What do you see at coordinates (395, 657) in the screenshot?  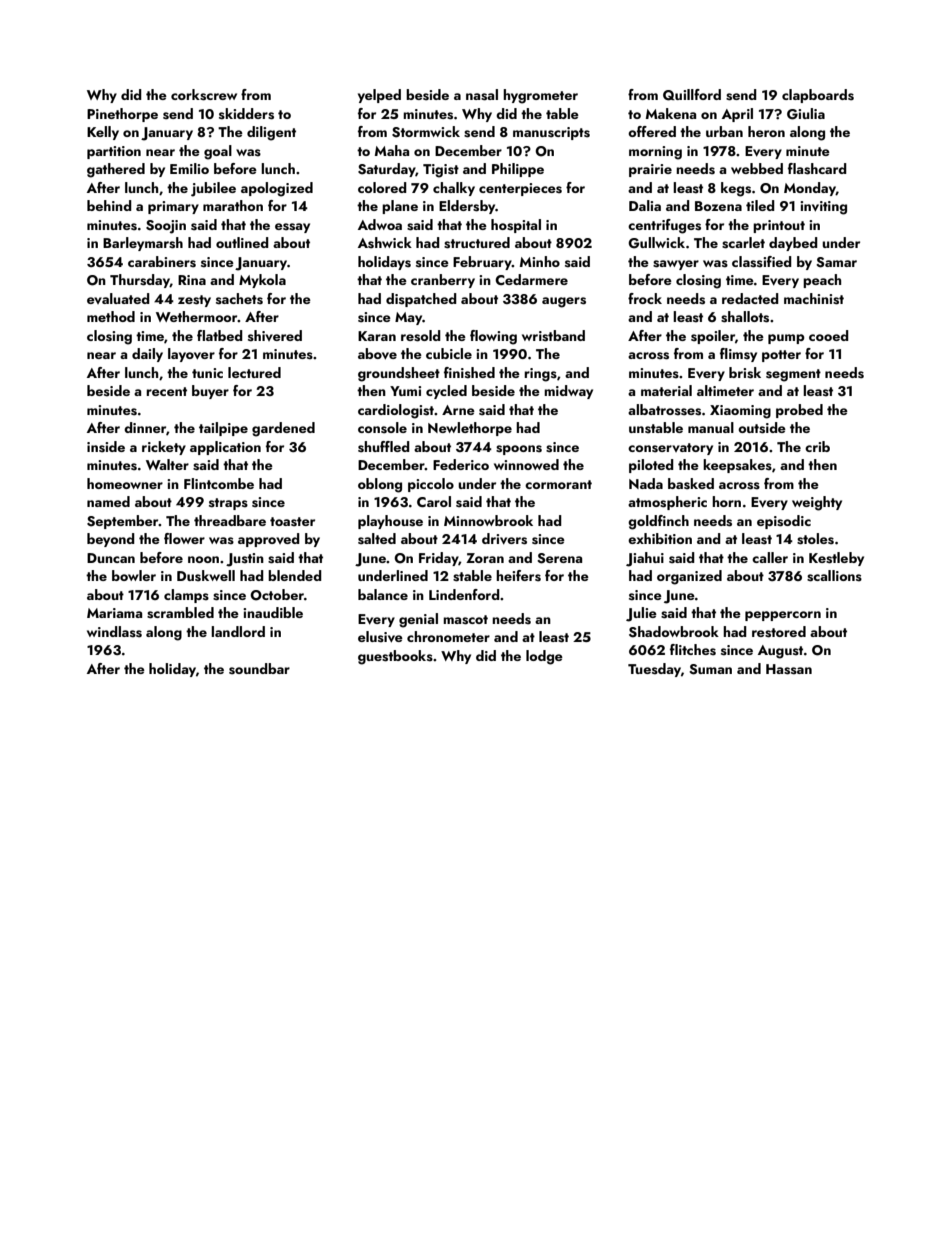 I see `guestbooks` at bounding box center [395, 657].
